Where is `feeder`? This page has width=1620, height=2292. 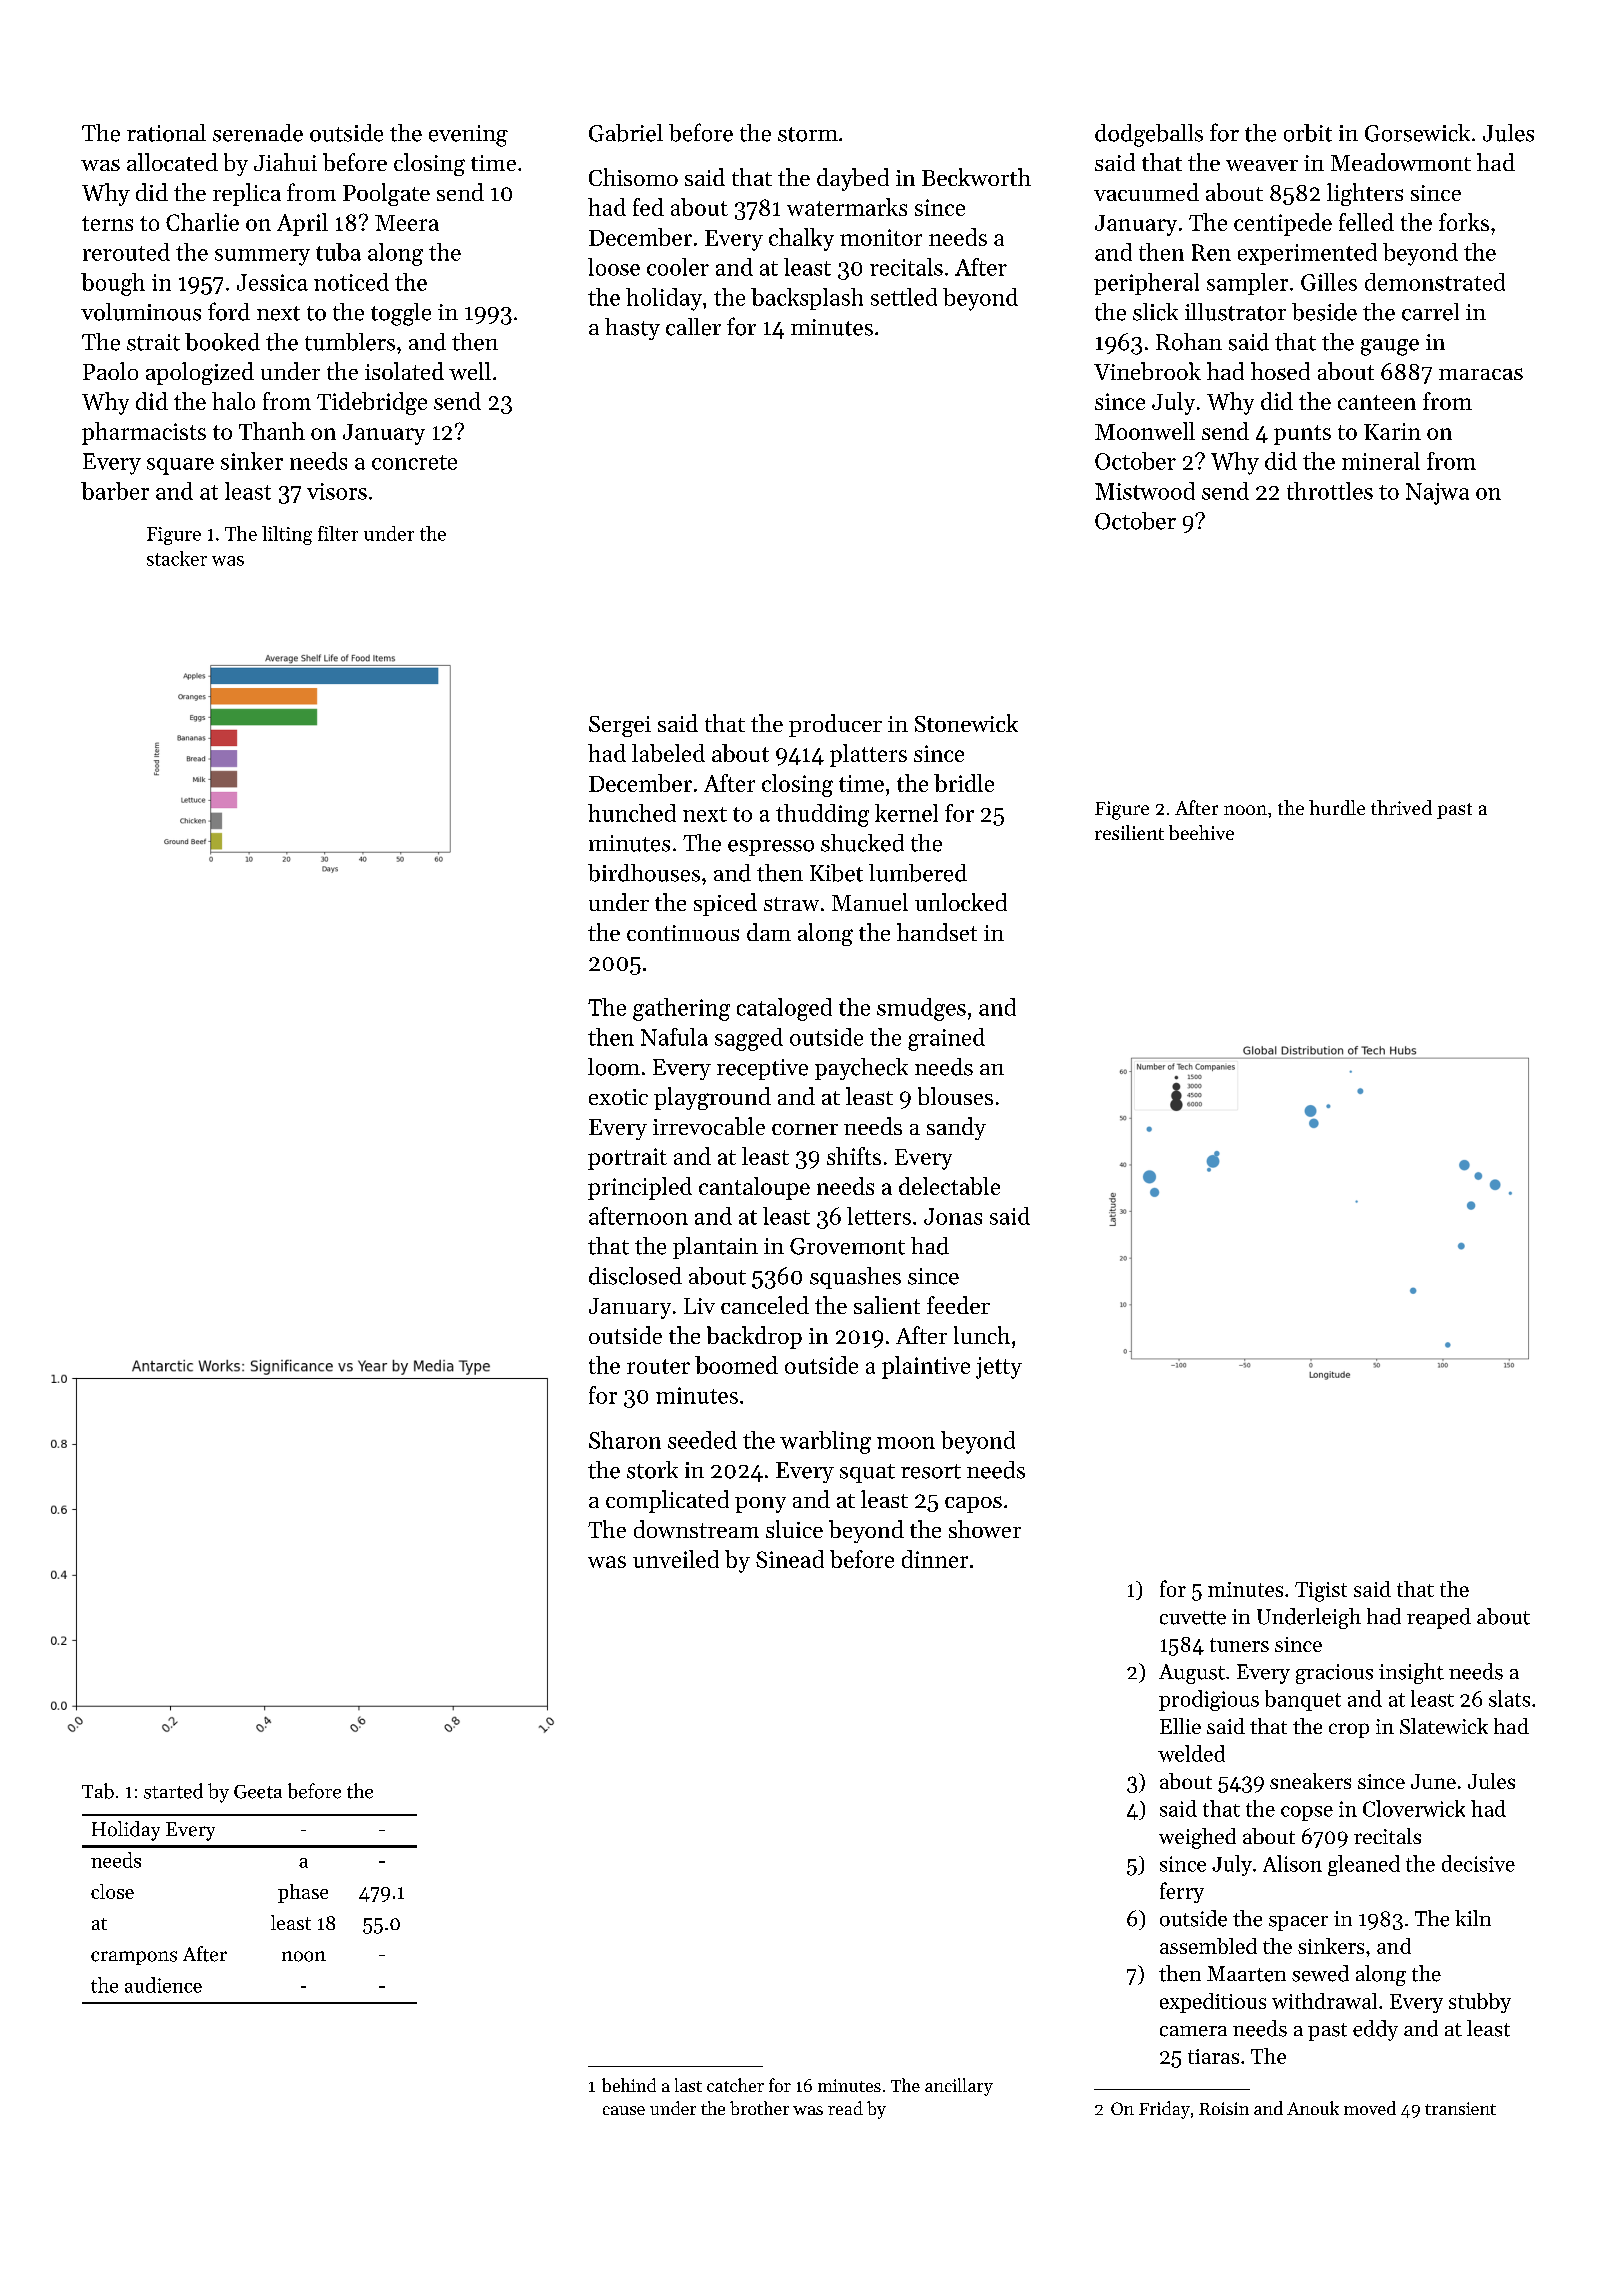 feeder is located at coordinates (958, 1305).
